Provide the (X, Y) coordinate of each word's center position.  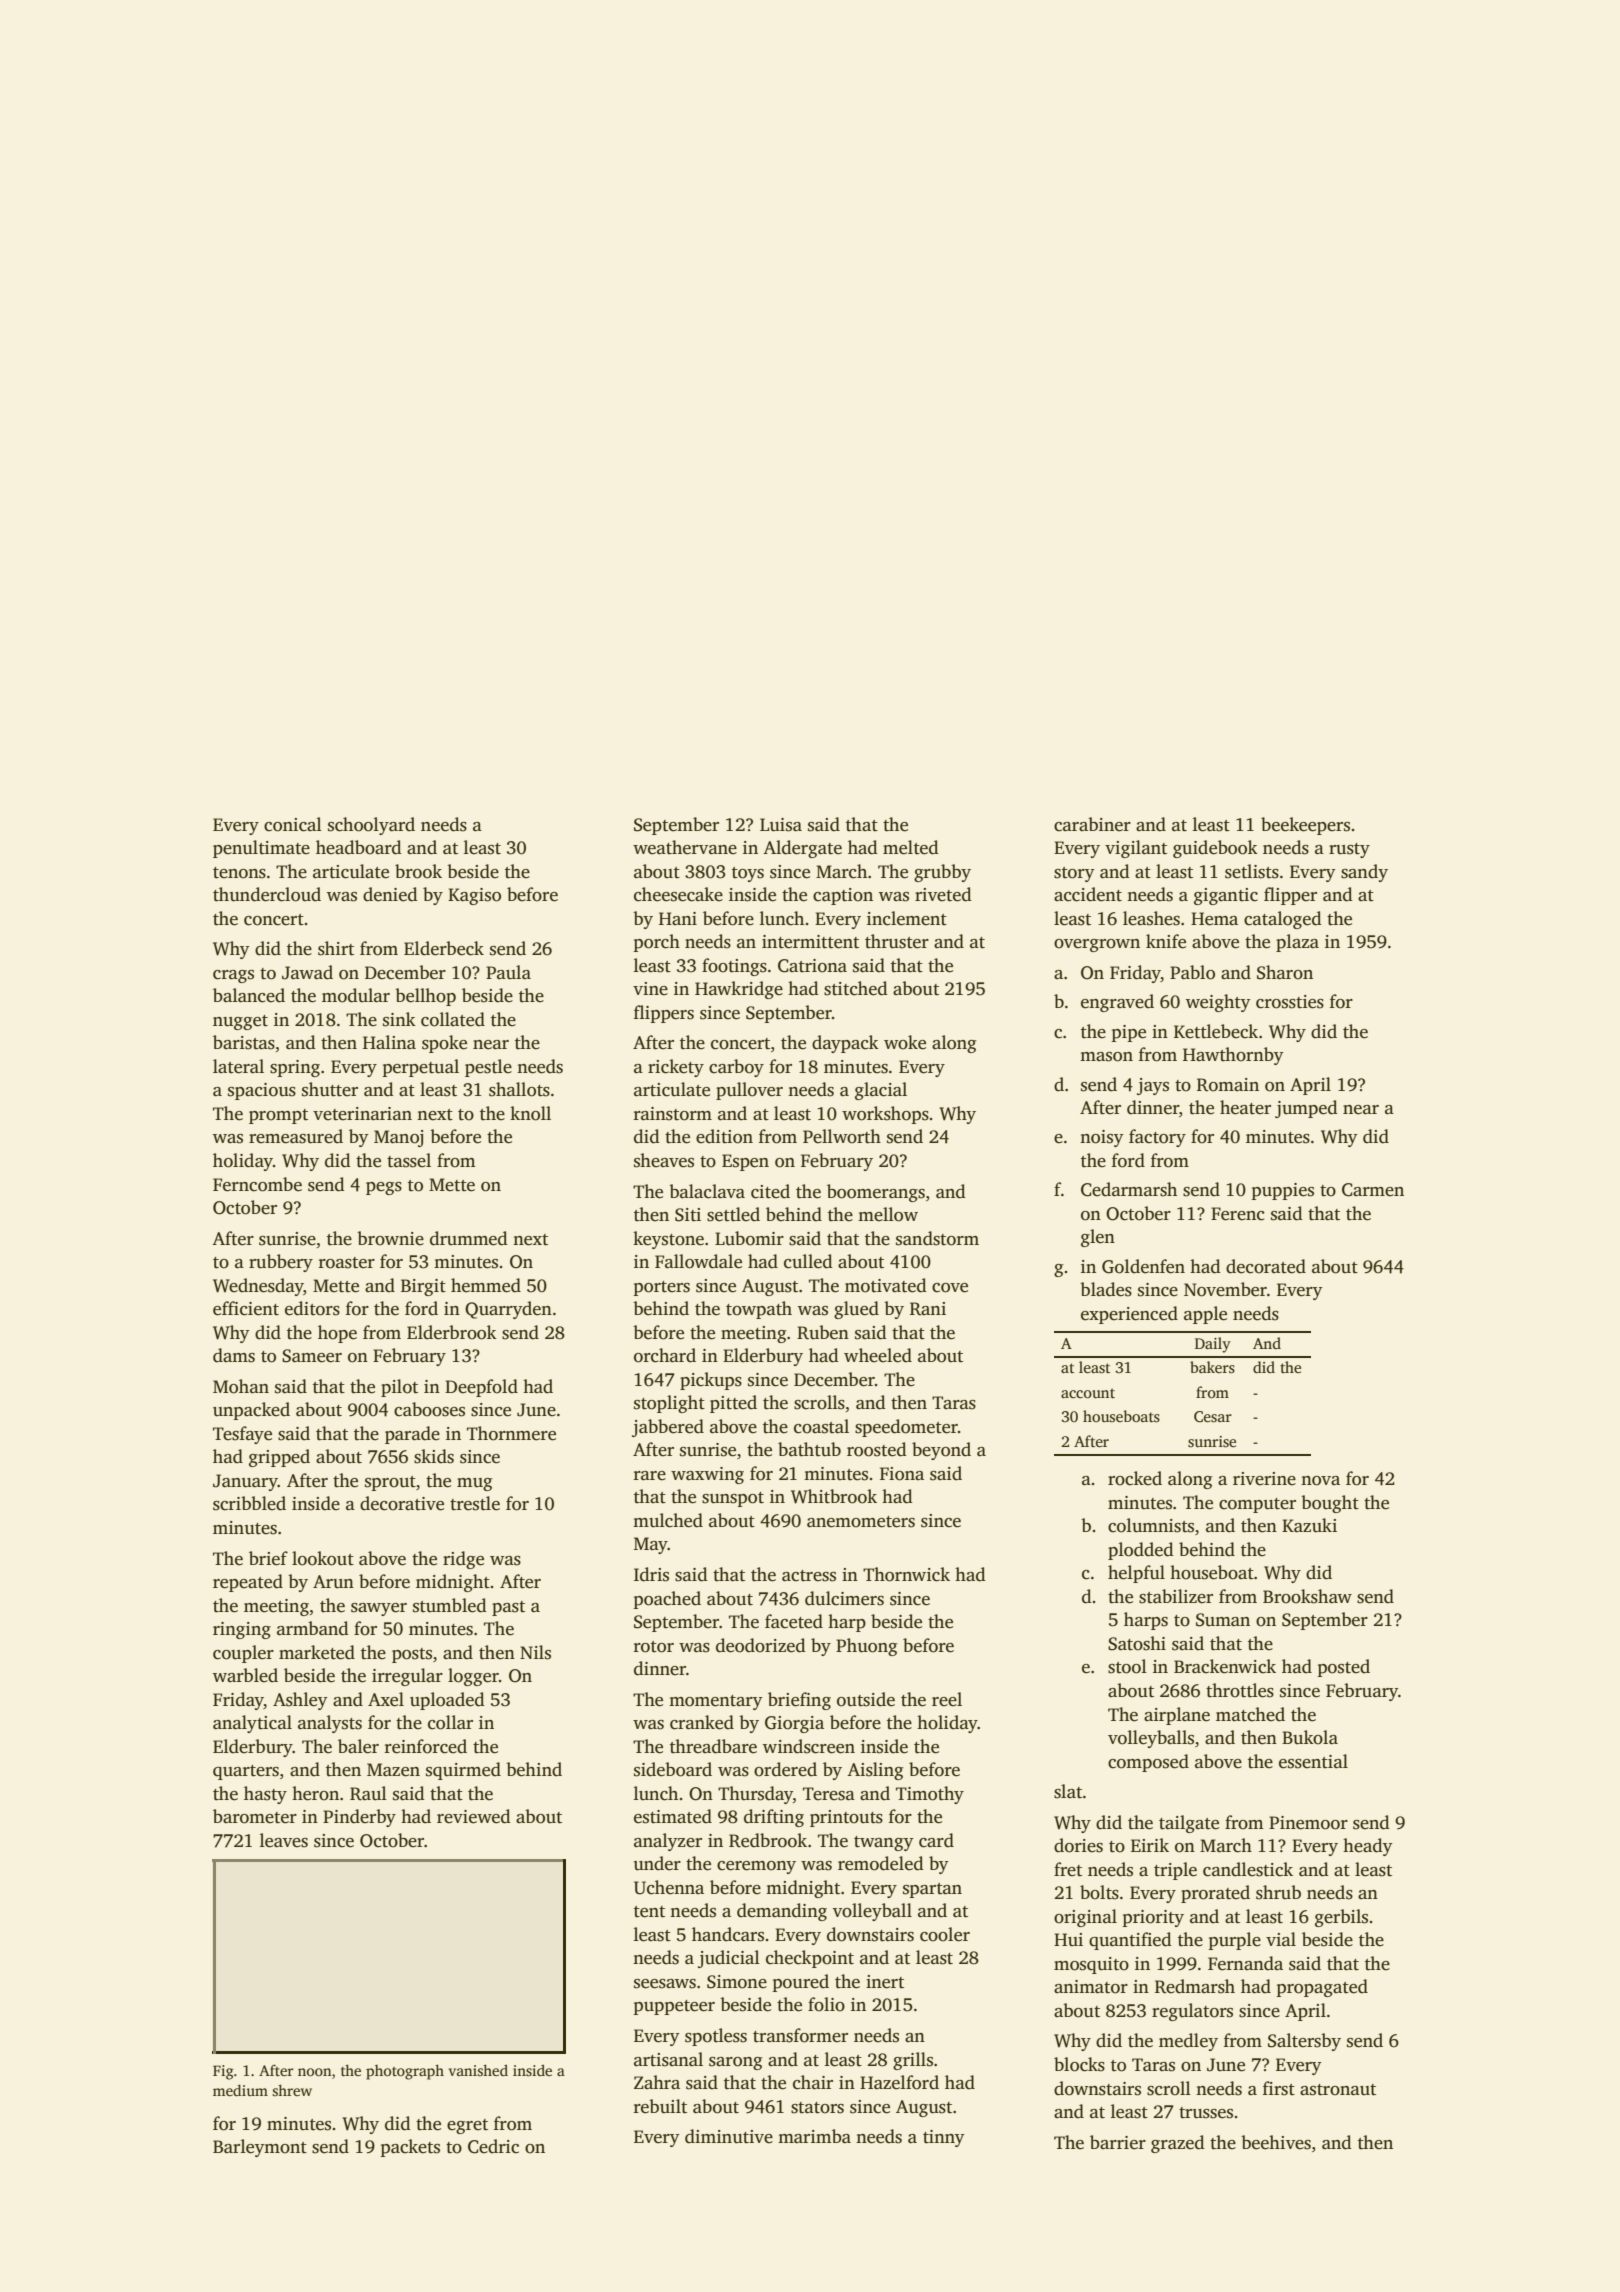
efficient (246, 1308)
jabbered (668, 1428)
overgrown (1097, 945)
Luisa (781, 825)
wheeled (878, 1355)
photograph (405, 2072)
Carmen (1373, 1190)
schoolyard (371, 826)
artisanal (668, 2059)
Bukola (1310, 1737)
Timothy (930, 1795)
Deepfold (481, 1388)
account (1088, 1393)
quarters (246, 1772)
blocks (1079, 2064)
